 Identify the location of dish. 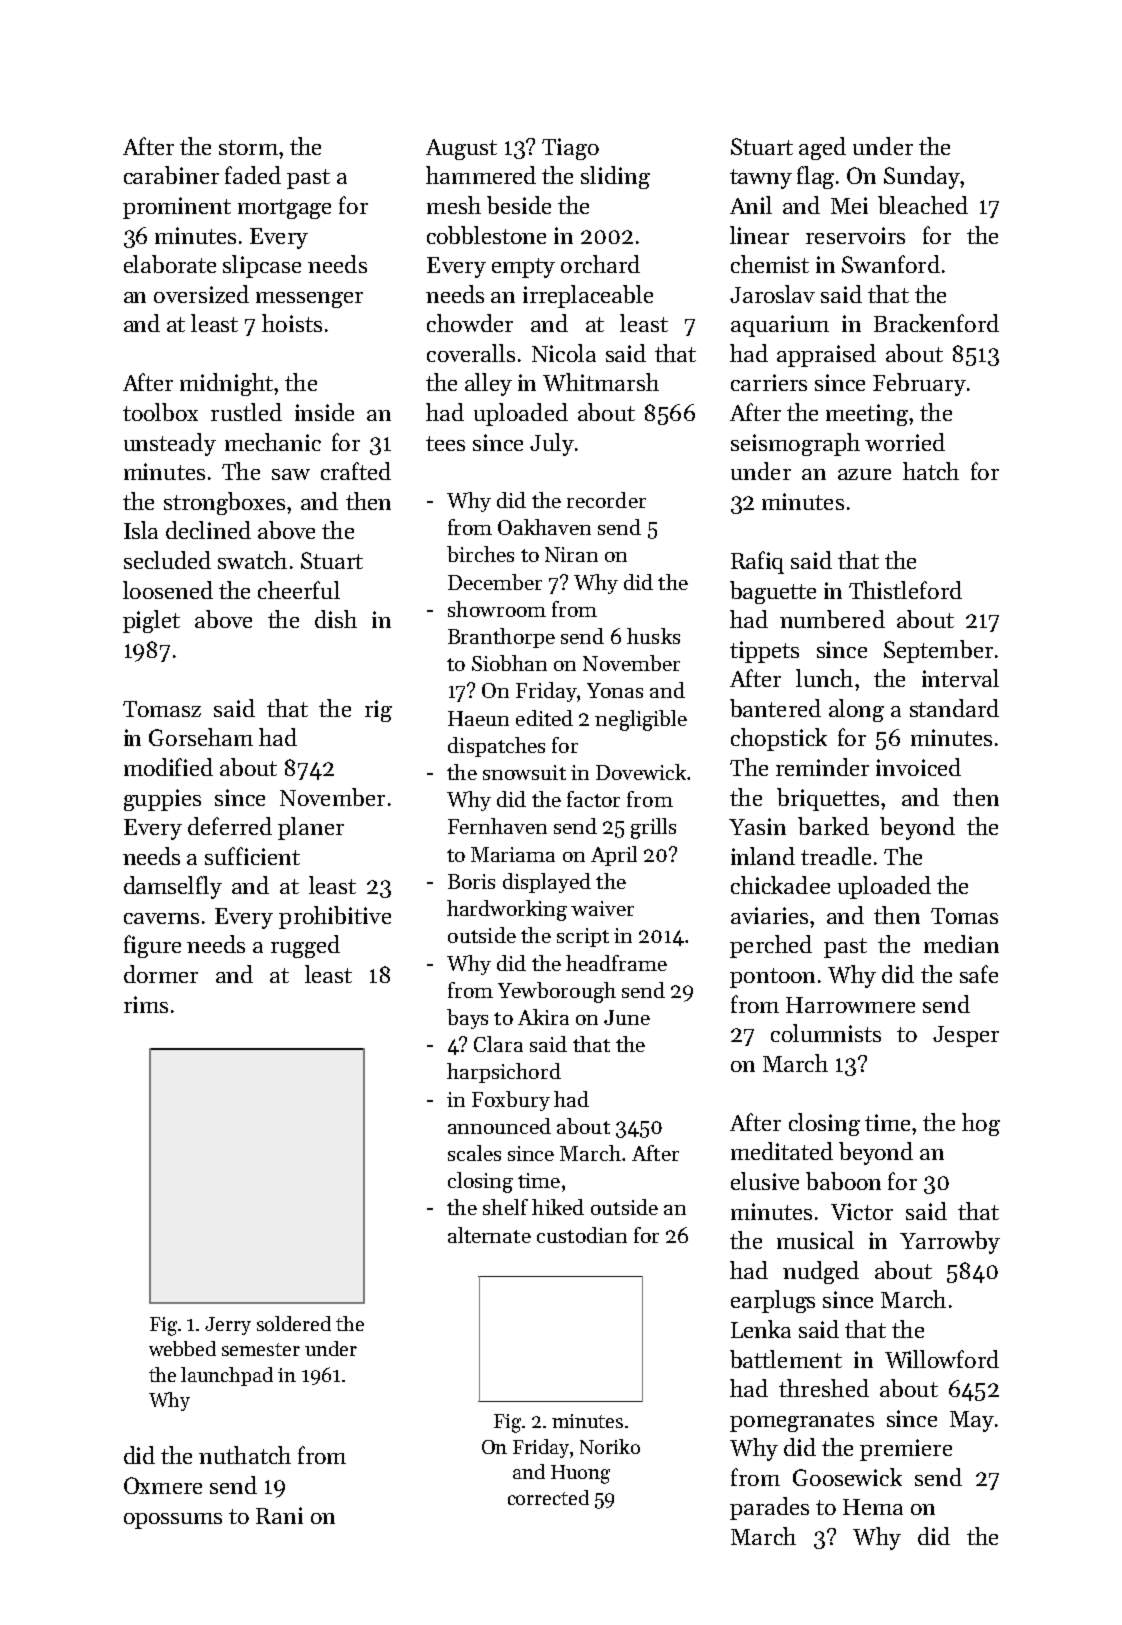
(336, 619).
